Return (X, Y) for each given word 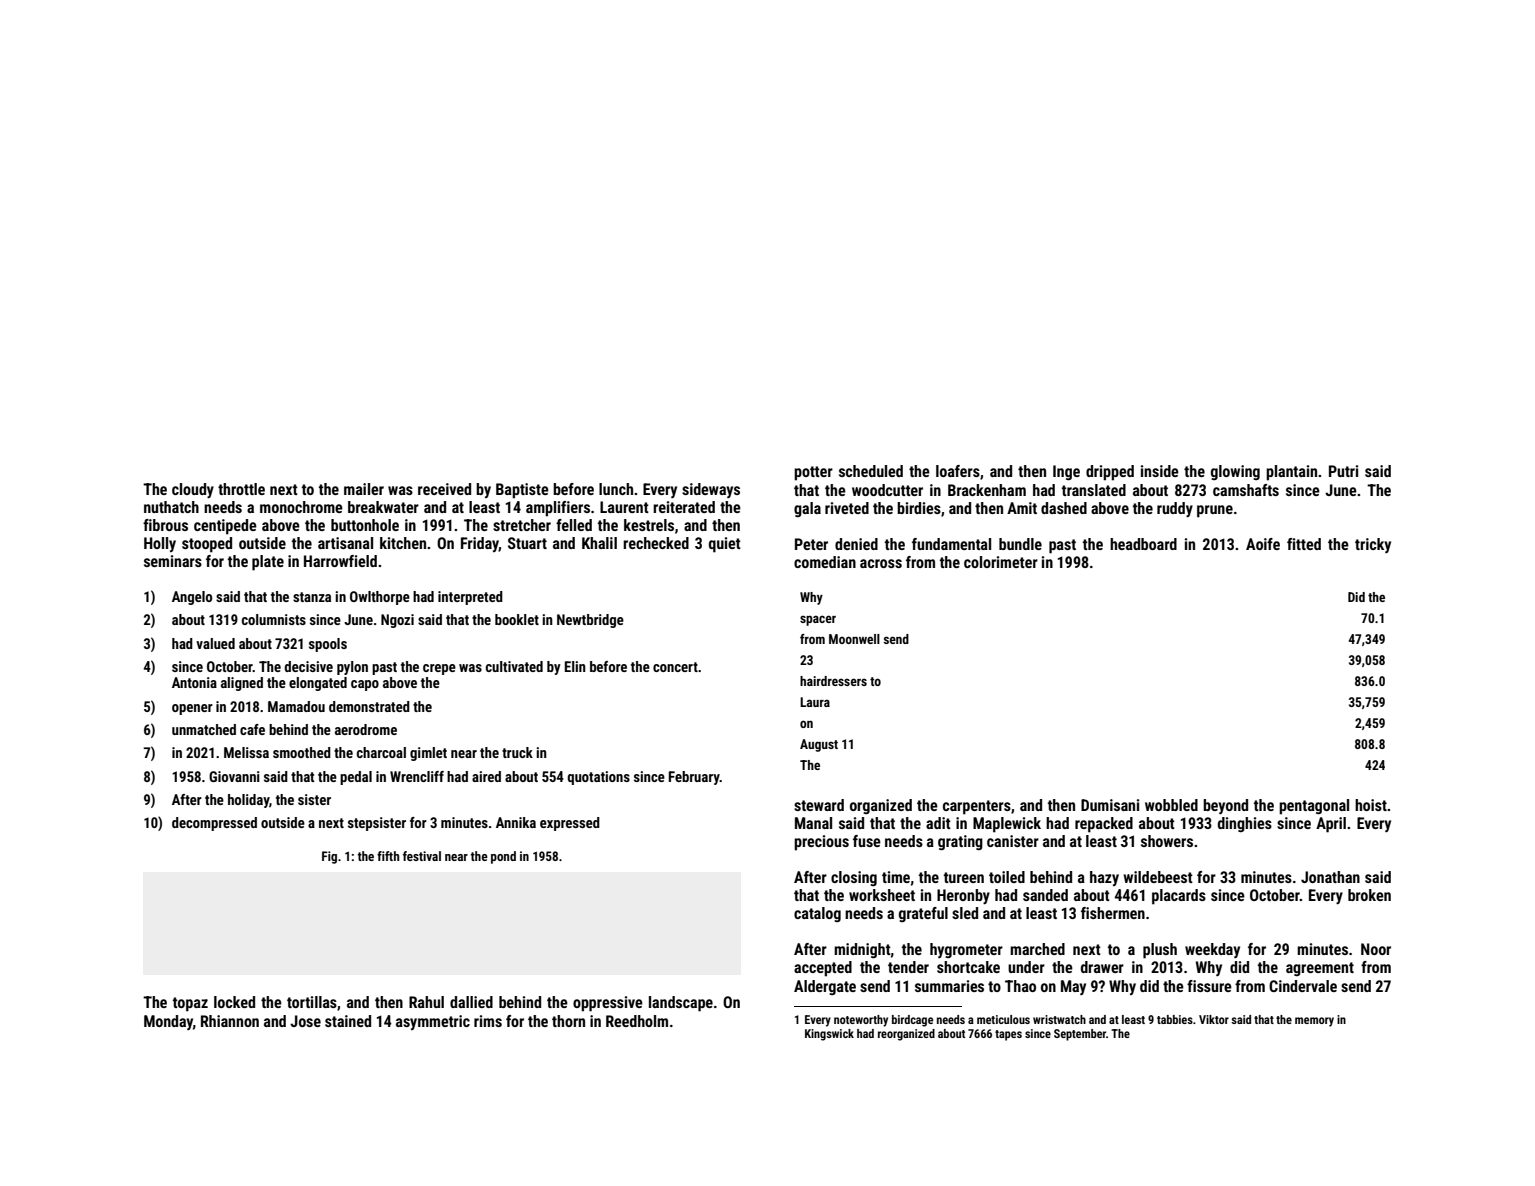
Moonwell (854, 639)
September (1080, 1035)
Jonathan (1330, 877)
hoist (1371, 805)
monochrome (301, 507)
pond (503, 857)
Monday (168, 1022)
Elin (575, 666)
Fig (329, 857)
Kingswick (829, 1035)
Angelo (192, 598)
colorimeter (1001, 562)
